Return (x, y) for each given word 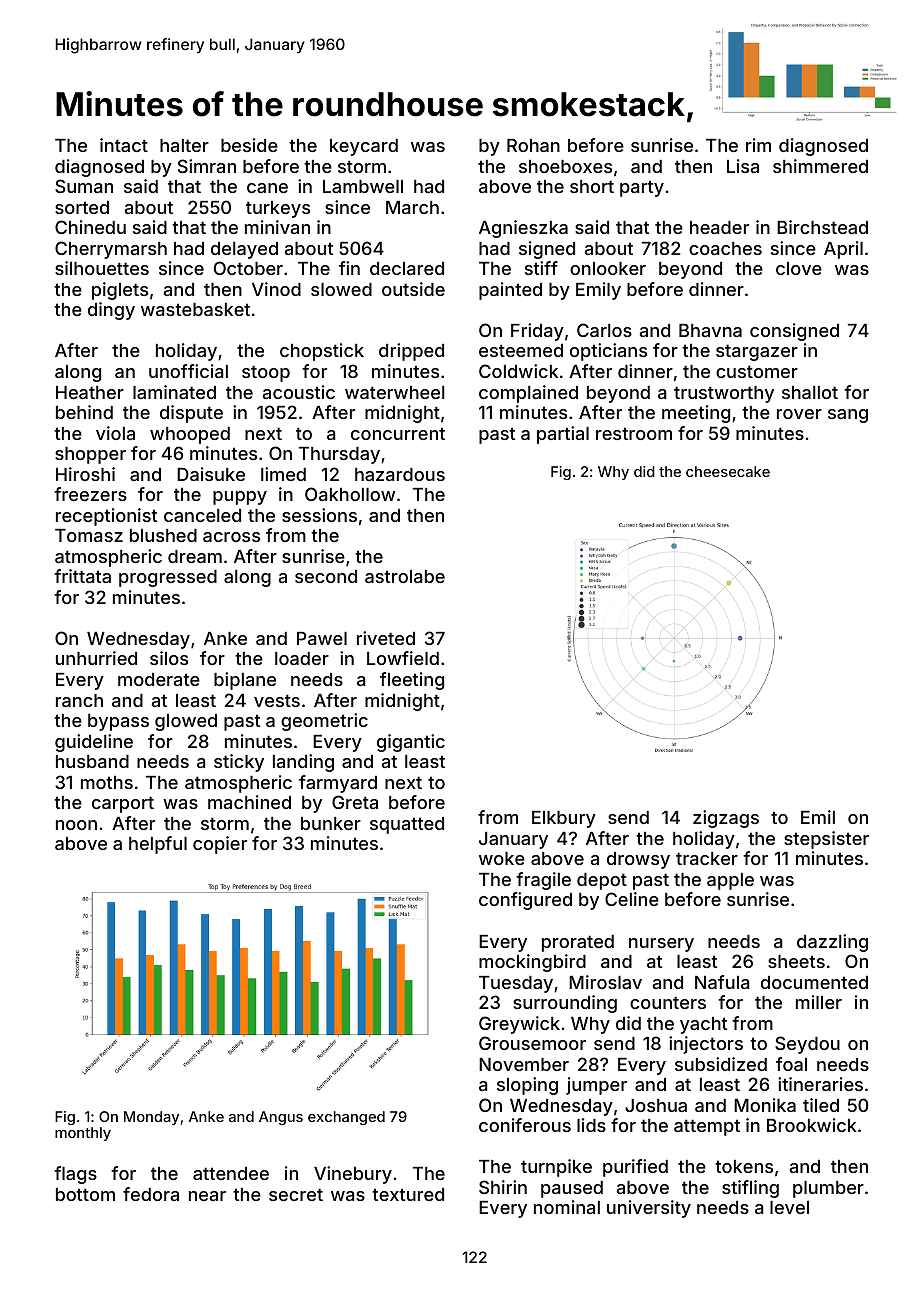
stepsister (826, 840)
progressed (168, 578)
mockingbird (532, 963)
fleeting (412, 681)
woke (502, 858)
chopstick (322, 352)
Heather (90, 392)
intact (124, 145)
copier (220, 845)
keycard (364, 147)
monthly (83, 1134)
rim (758, 145)
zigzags (726, 819)
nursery (661, 945)
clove (799, 268)
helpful (158, 845)
